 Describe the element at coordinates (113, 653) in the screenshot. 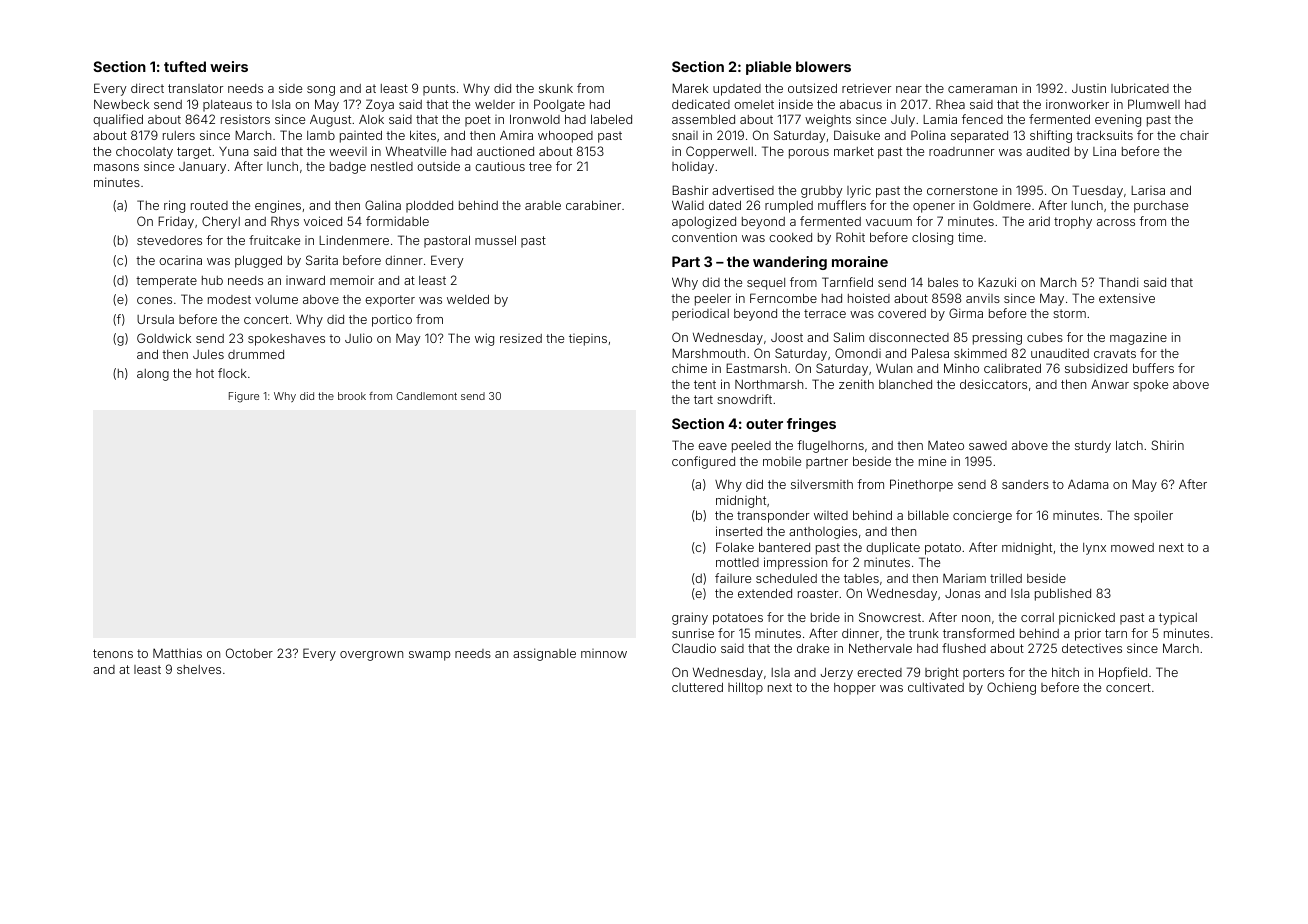

I see `tenons` at that location.
